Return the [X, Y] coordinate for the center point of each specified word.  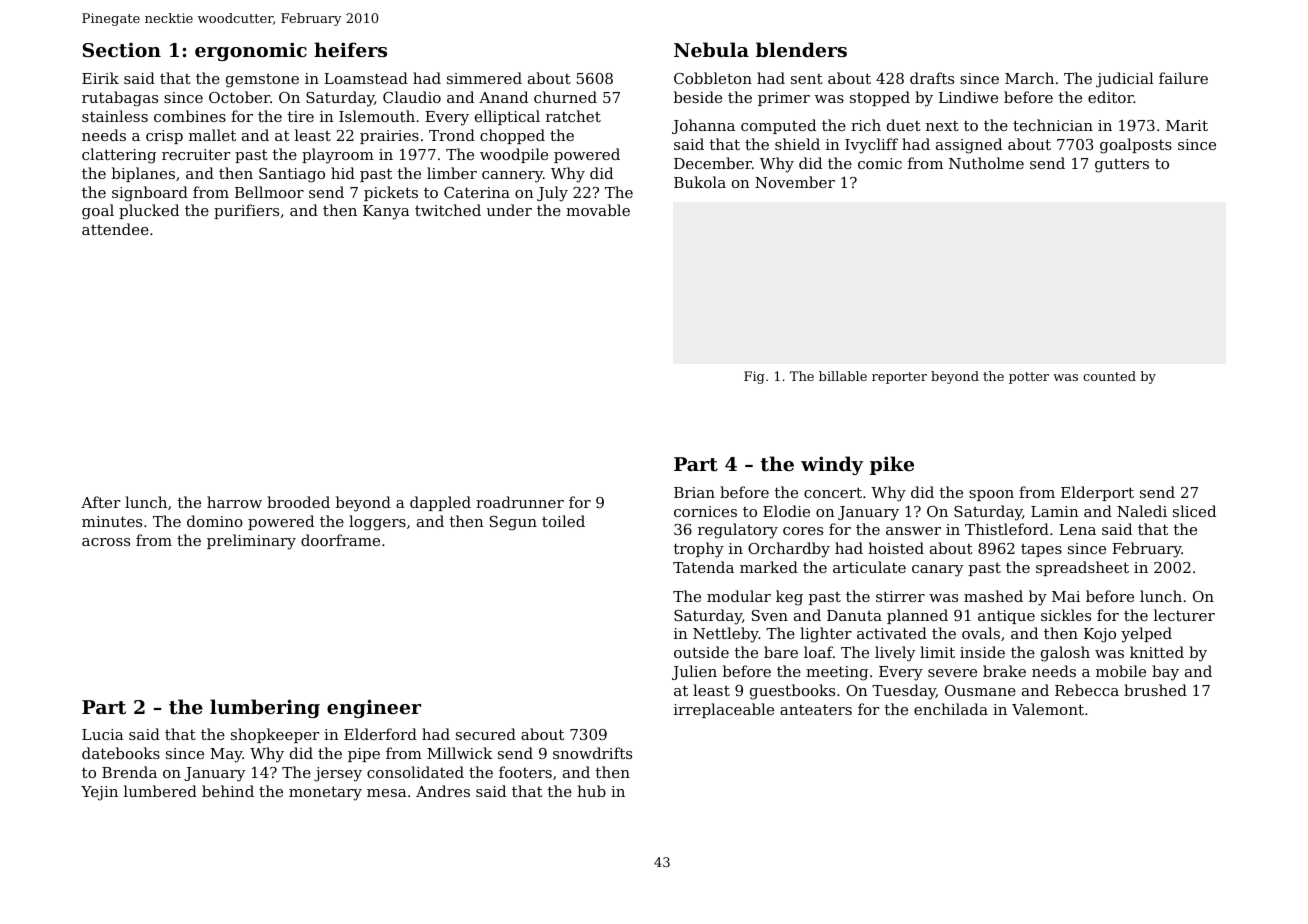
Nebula [711, 49]
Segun [513, 523]
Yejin [99, 793]
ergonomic [251, 51]
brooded [298, 502]
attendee [115, 229]
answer [913, 531]
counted [1109, 376]
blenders [801, 49]
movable [598, 210]
